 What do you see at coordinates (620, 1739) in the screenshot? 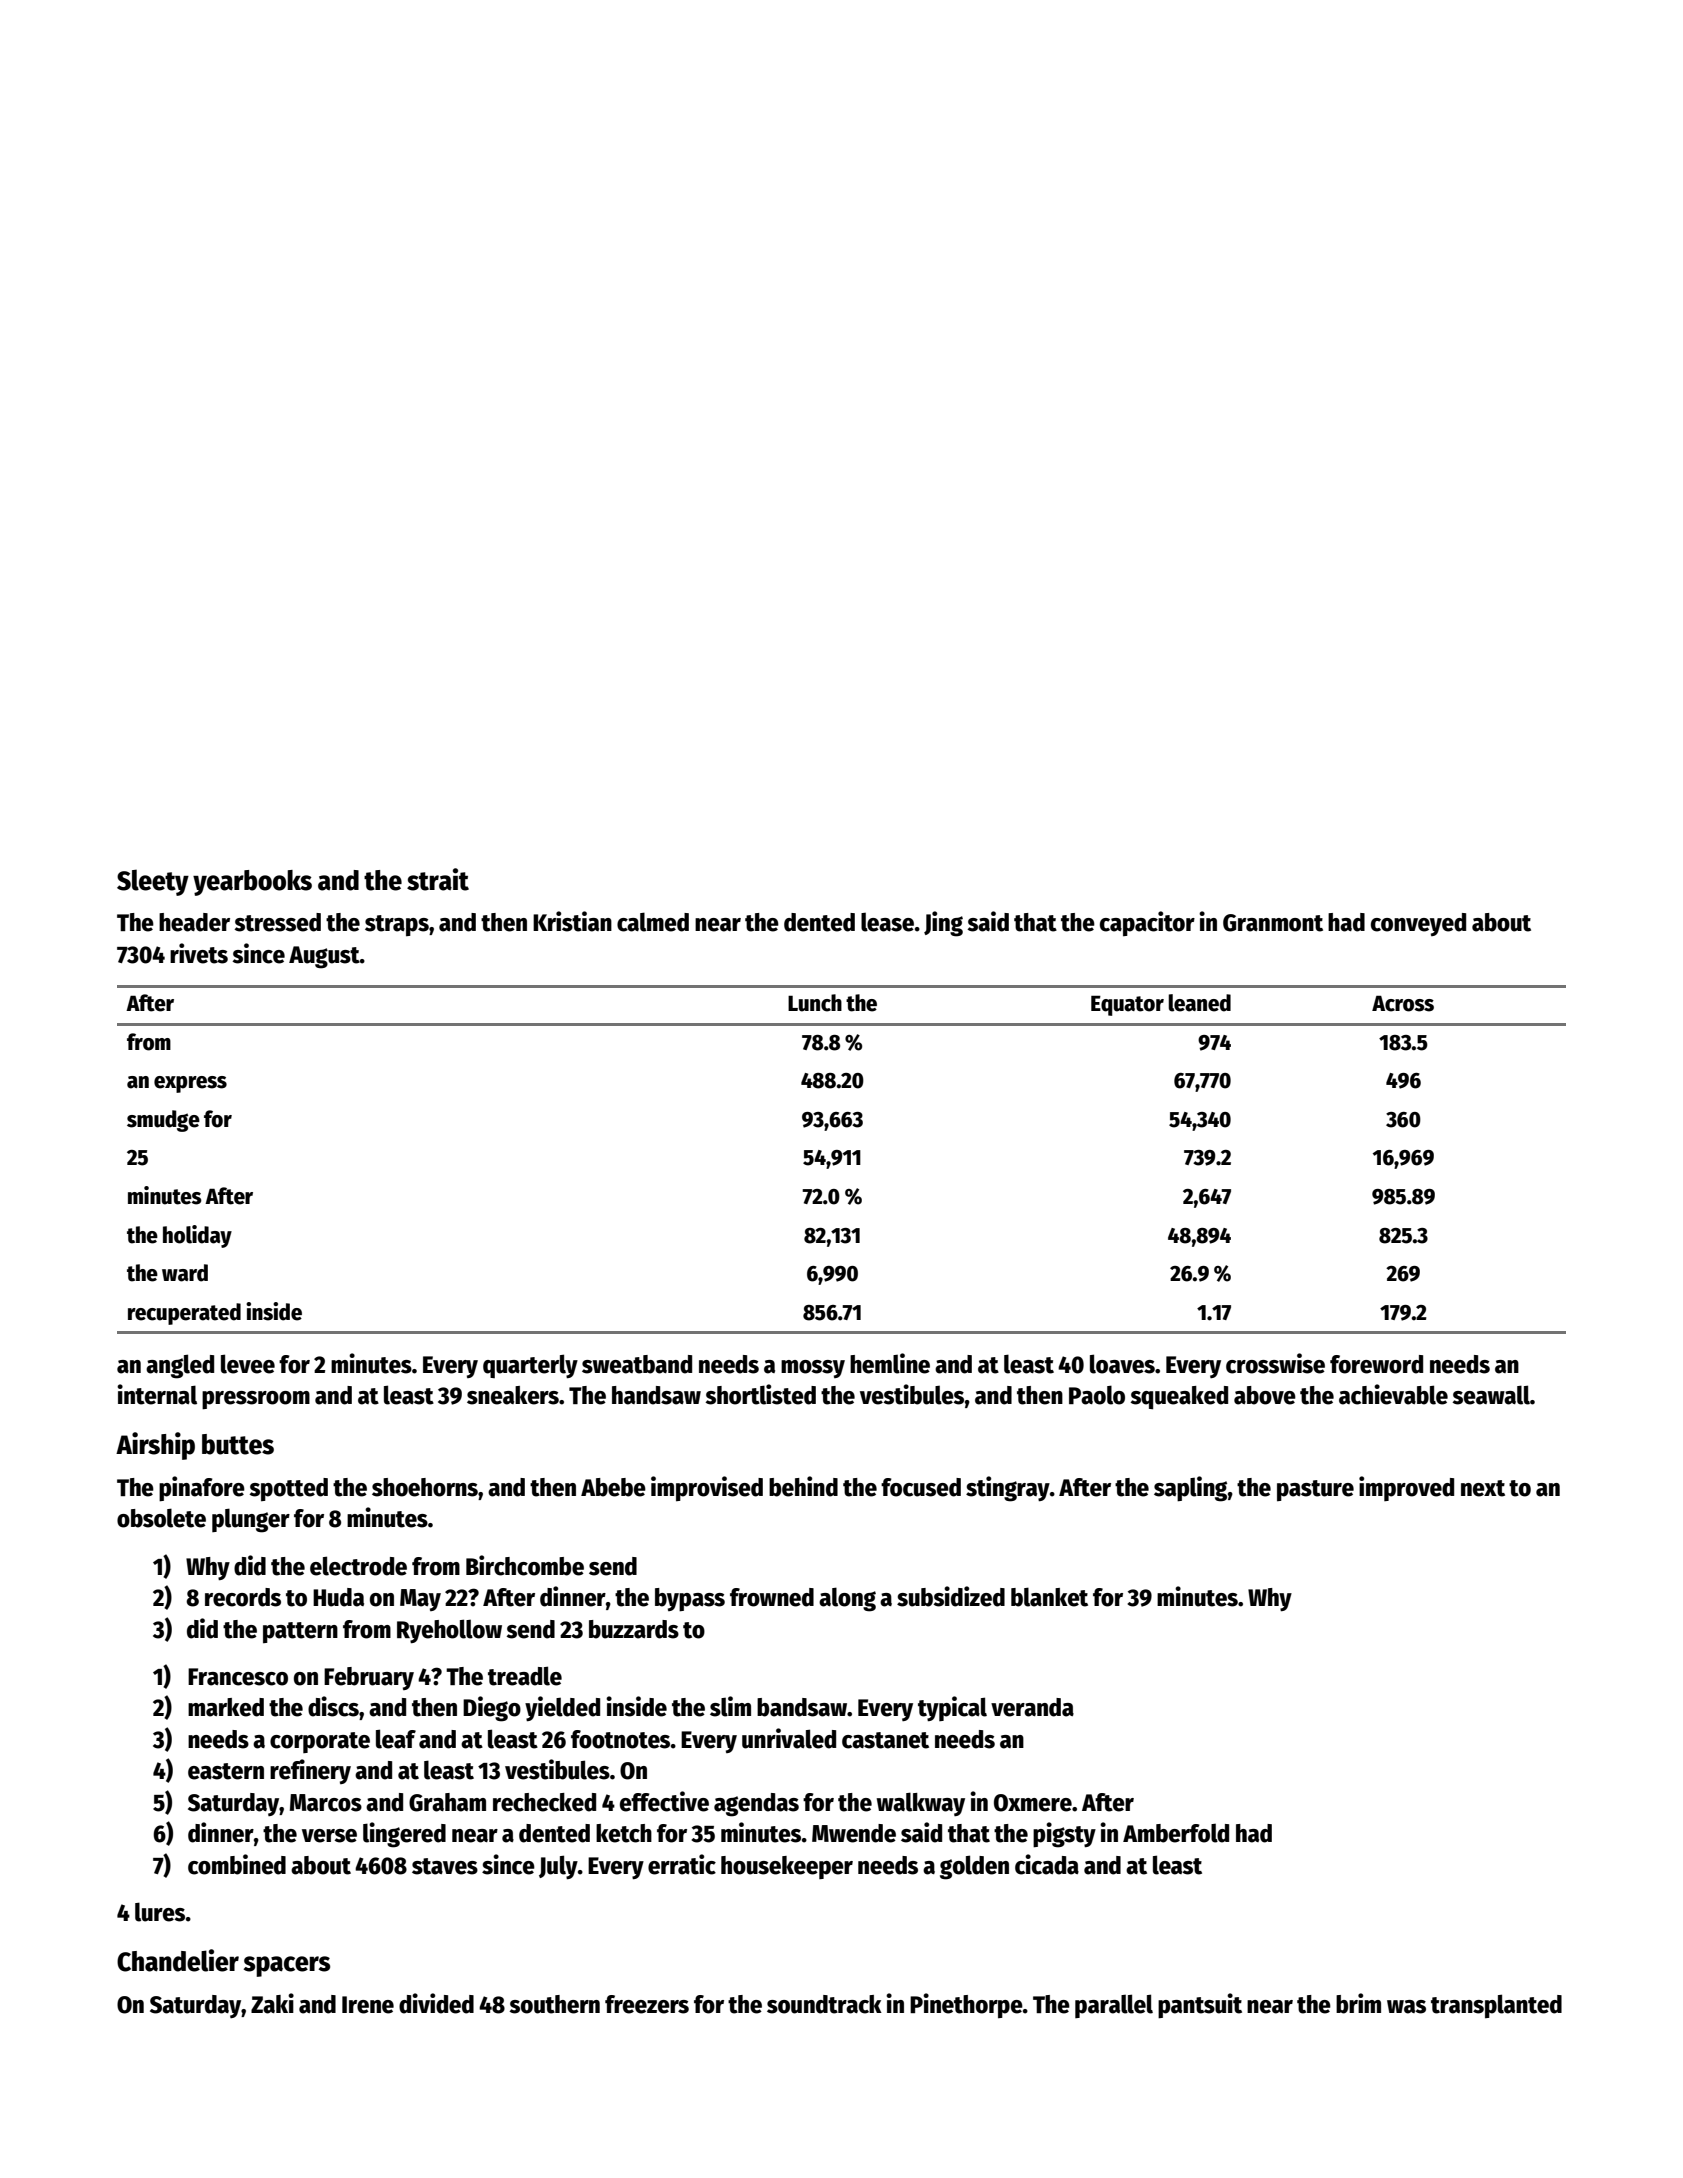
I see `footnotes` at bounding box center [620, 1739].
